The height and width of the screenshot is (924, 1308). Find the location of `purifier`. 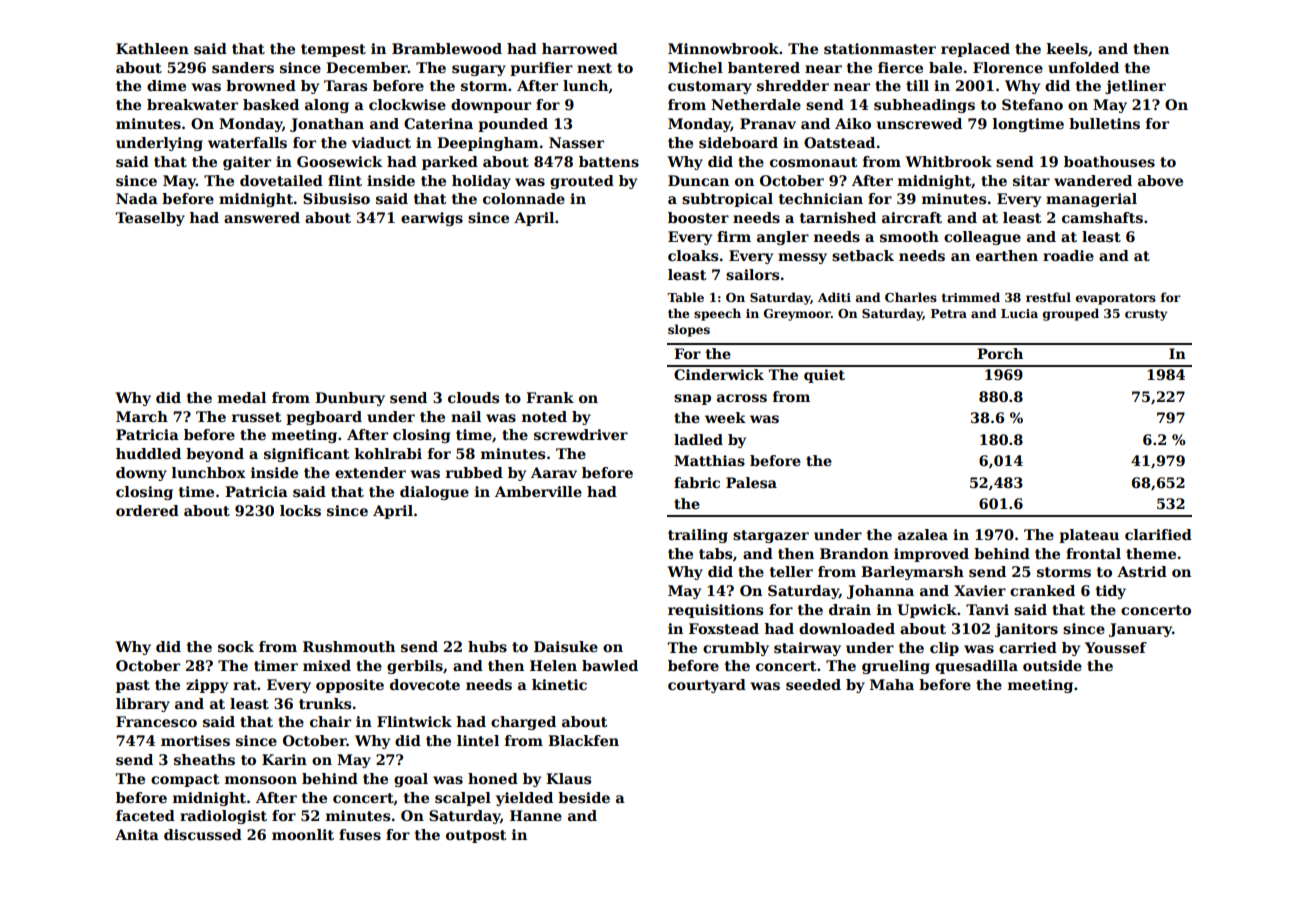

purifier is located at coordinates (541, 69).
